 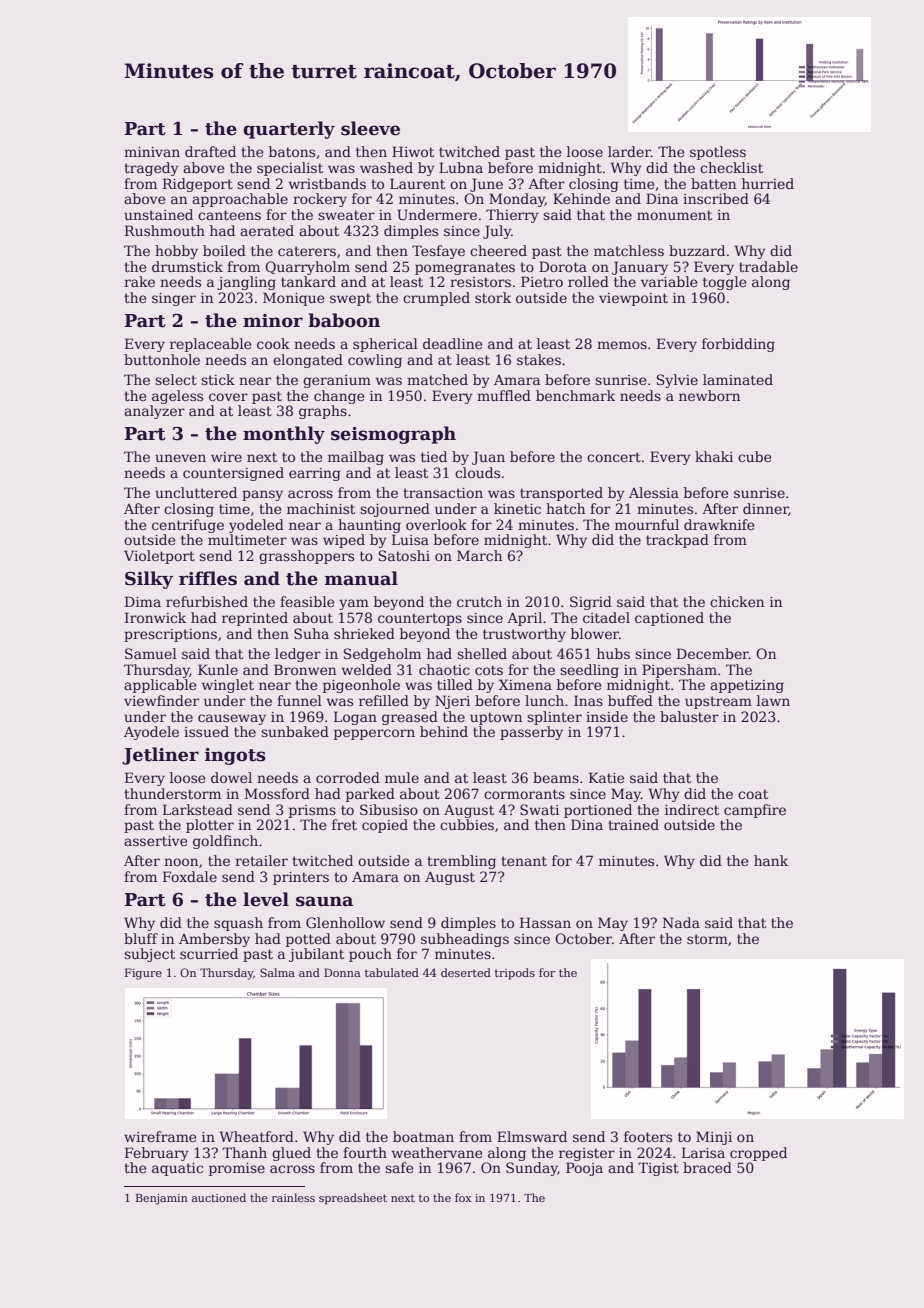 I want to click on Salma, so click(x=277, y=972).
